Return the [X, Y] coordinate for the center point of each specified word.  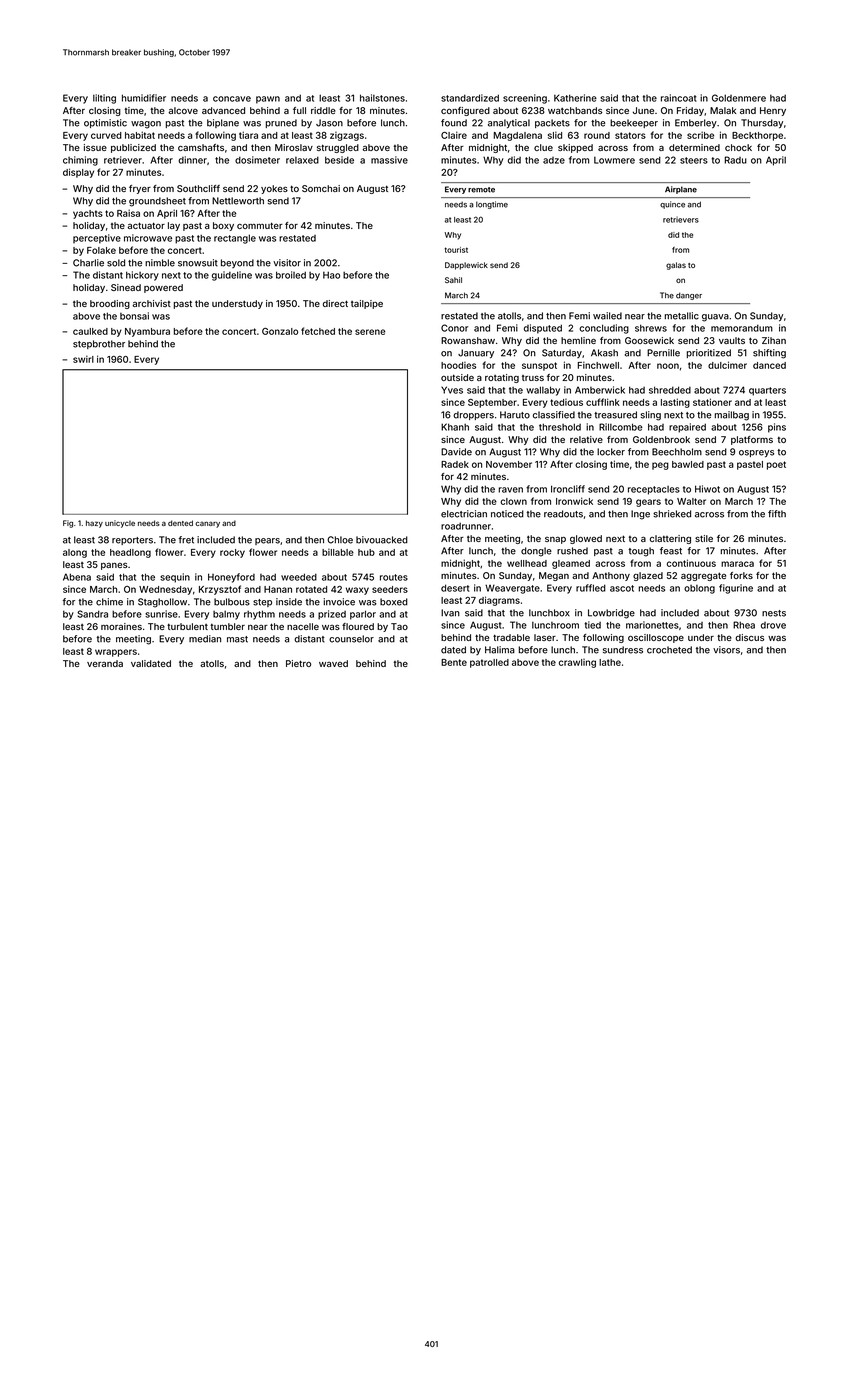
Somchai [321, 188]
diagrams [499, 601]
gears [648, 503]
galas [676, 266]
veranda [105, 663]
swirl [83, 359]
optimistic [105, 123]
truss [533, 378]
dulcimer [727, 365]
